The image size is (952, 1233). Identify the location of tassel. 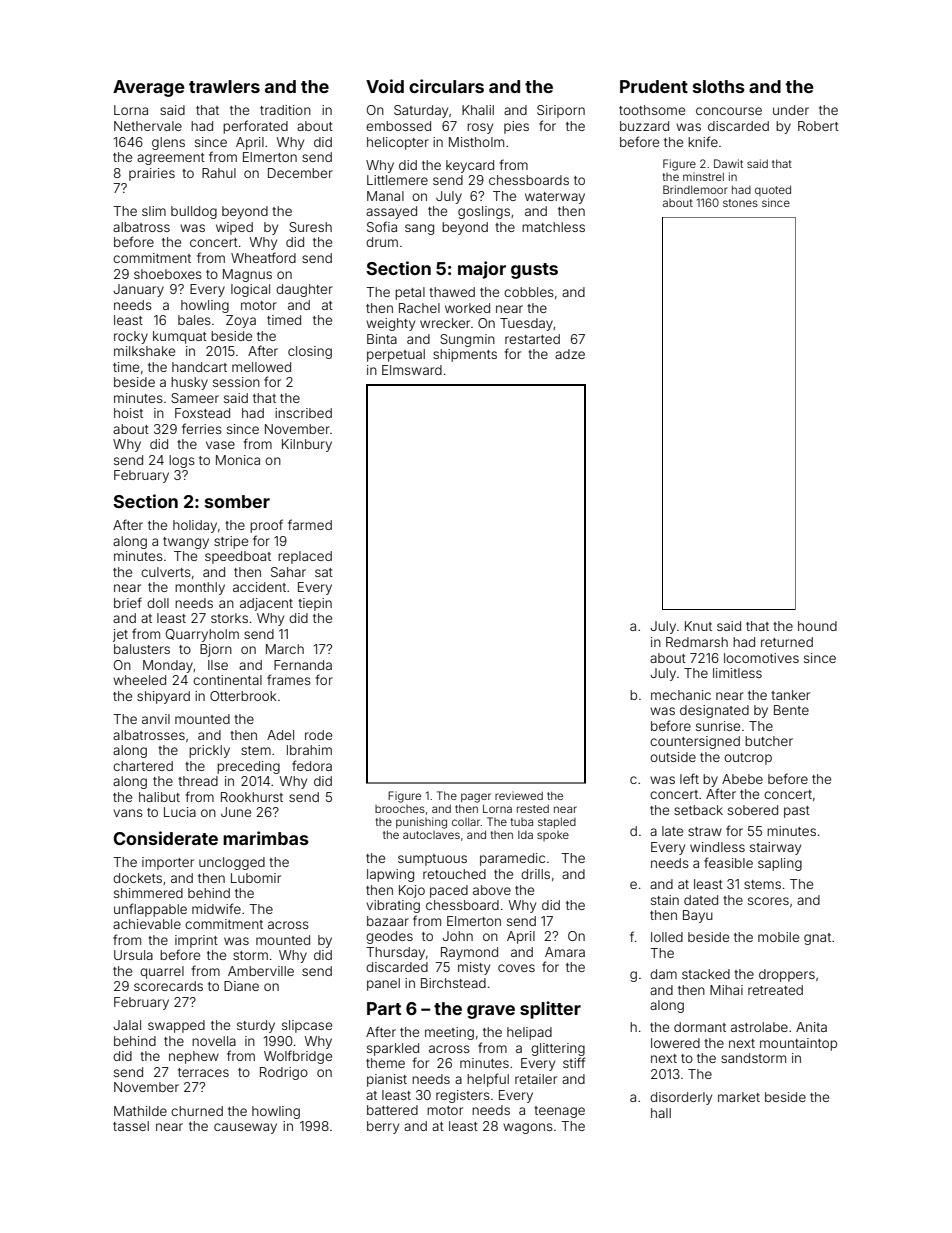
(131, 1126).
